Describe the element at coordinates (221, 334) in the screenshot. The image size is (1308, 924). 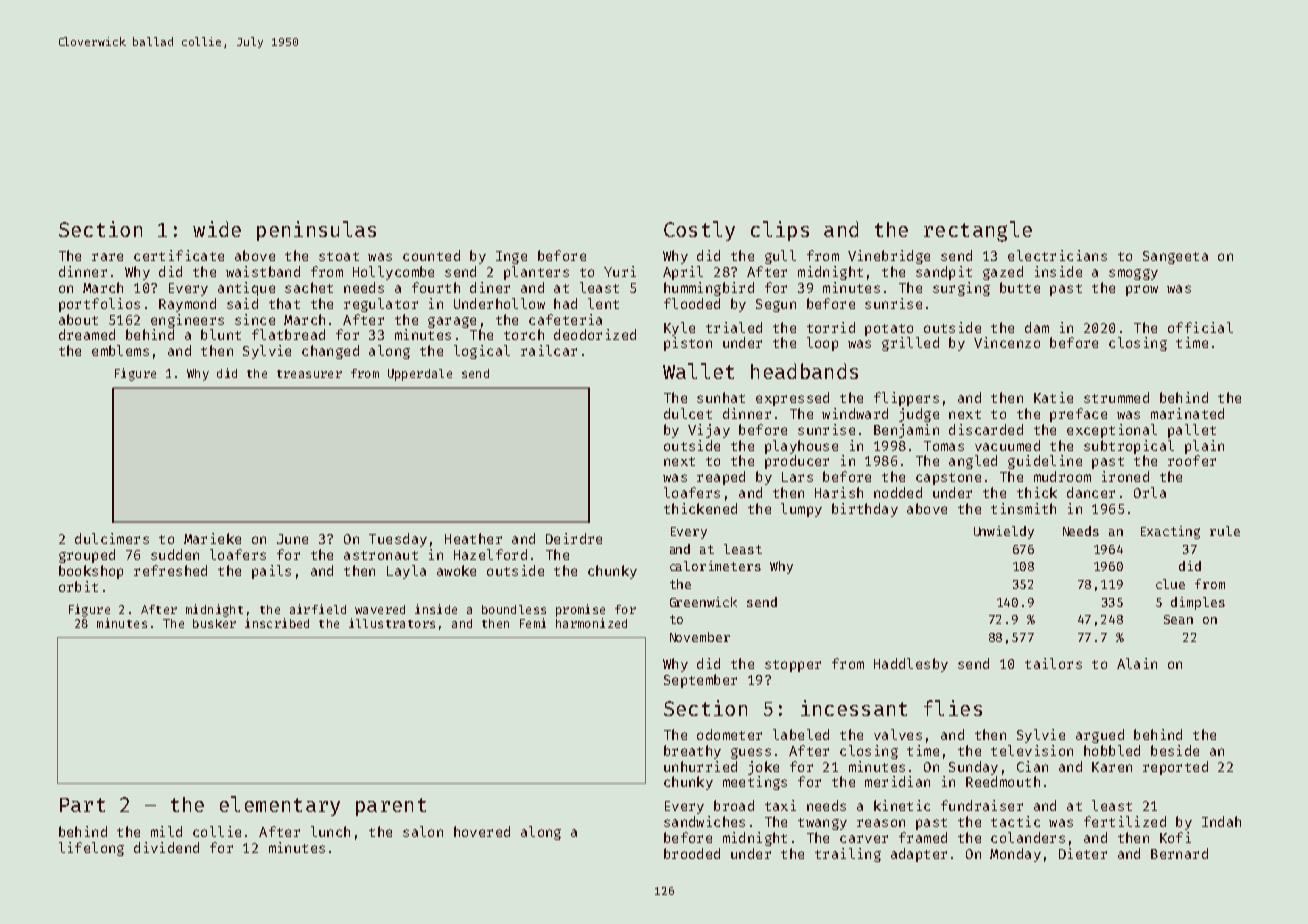
I see `blunt` at that location.
